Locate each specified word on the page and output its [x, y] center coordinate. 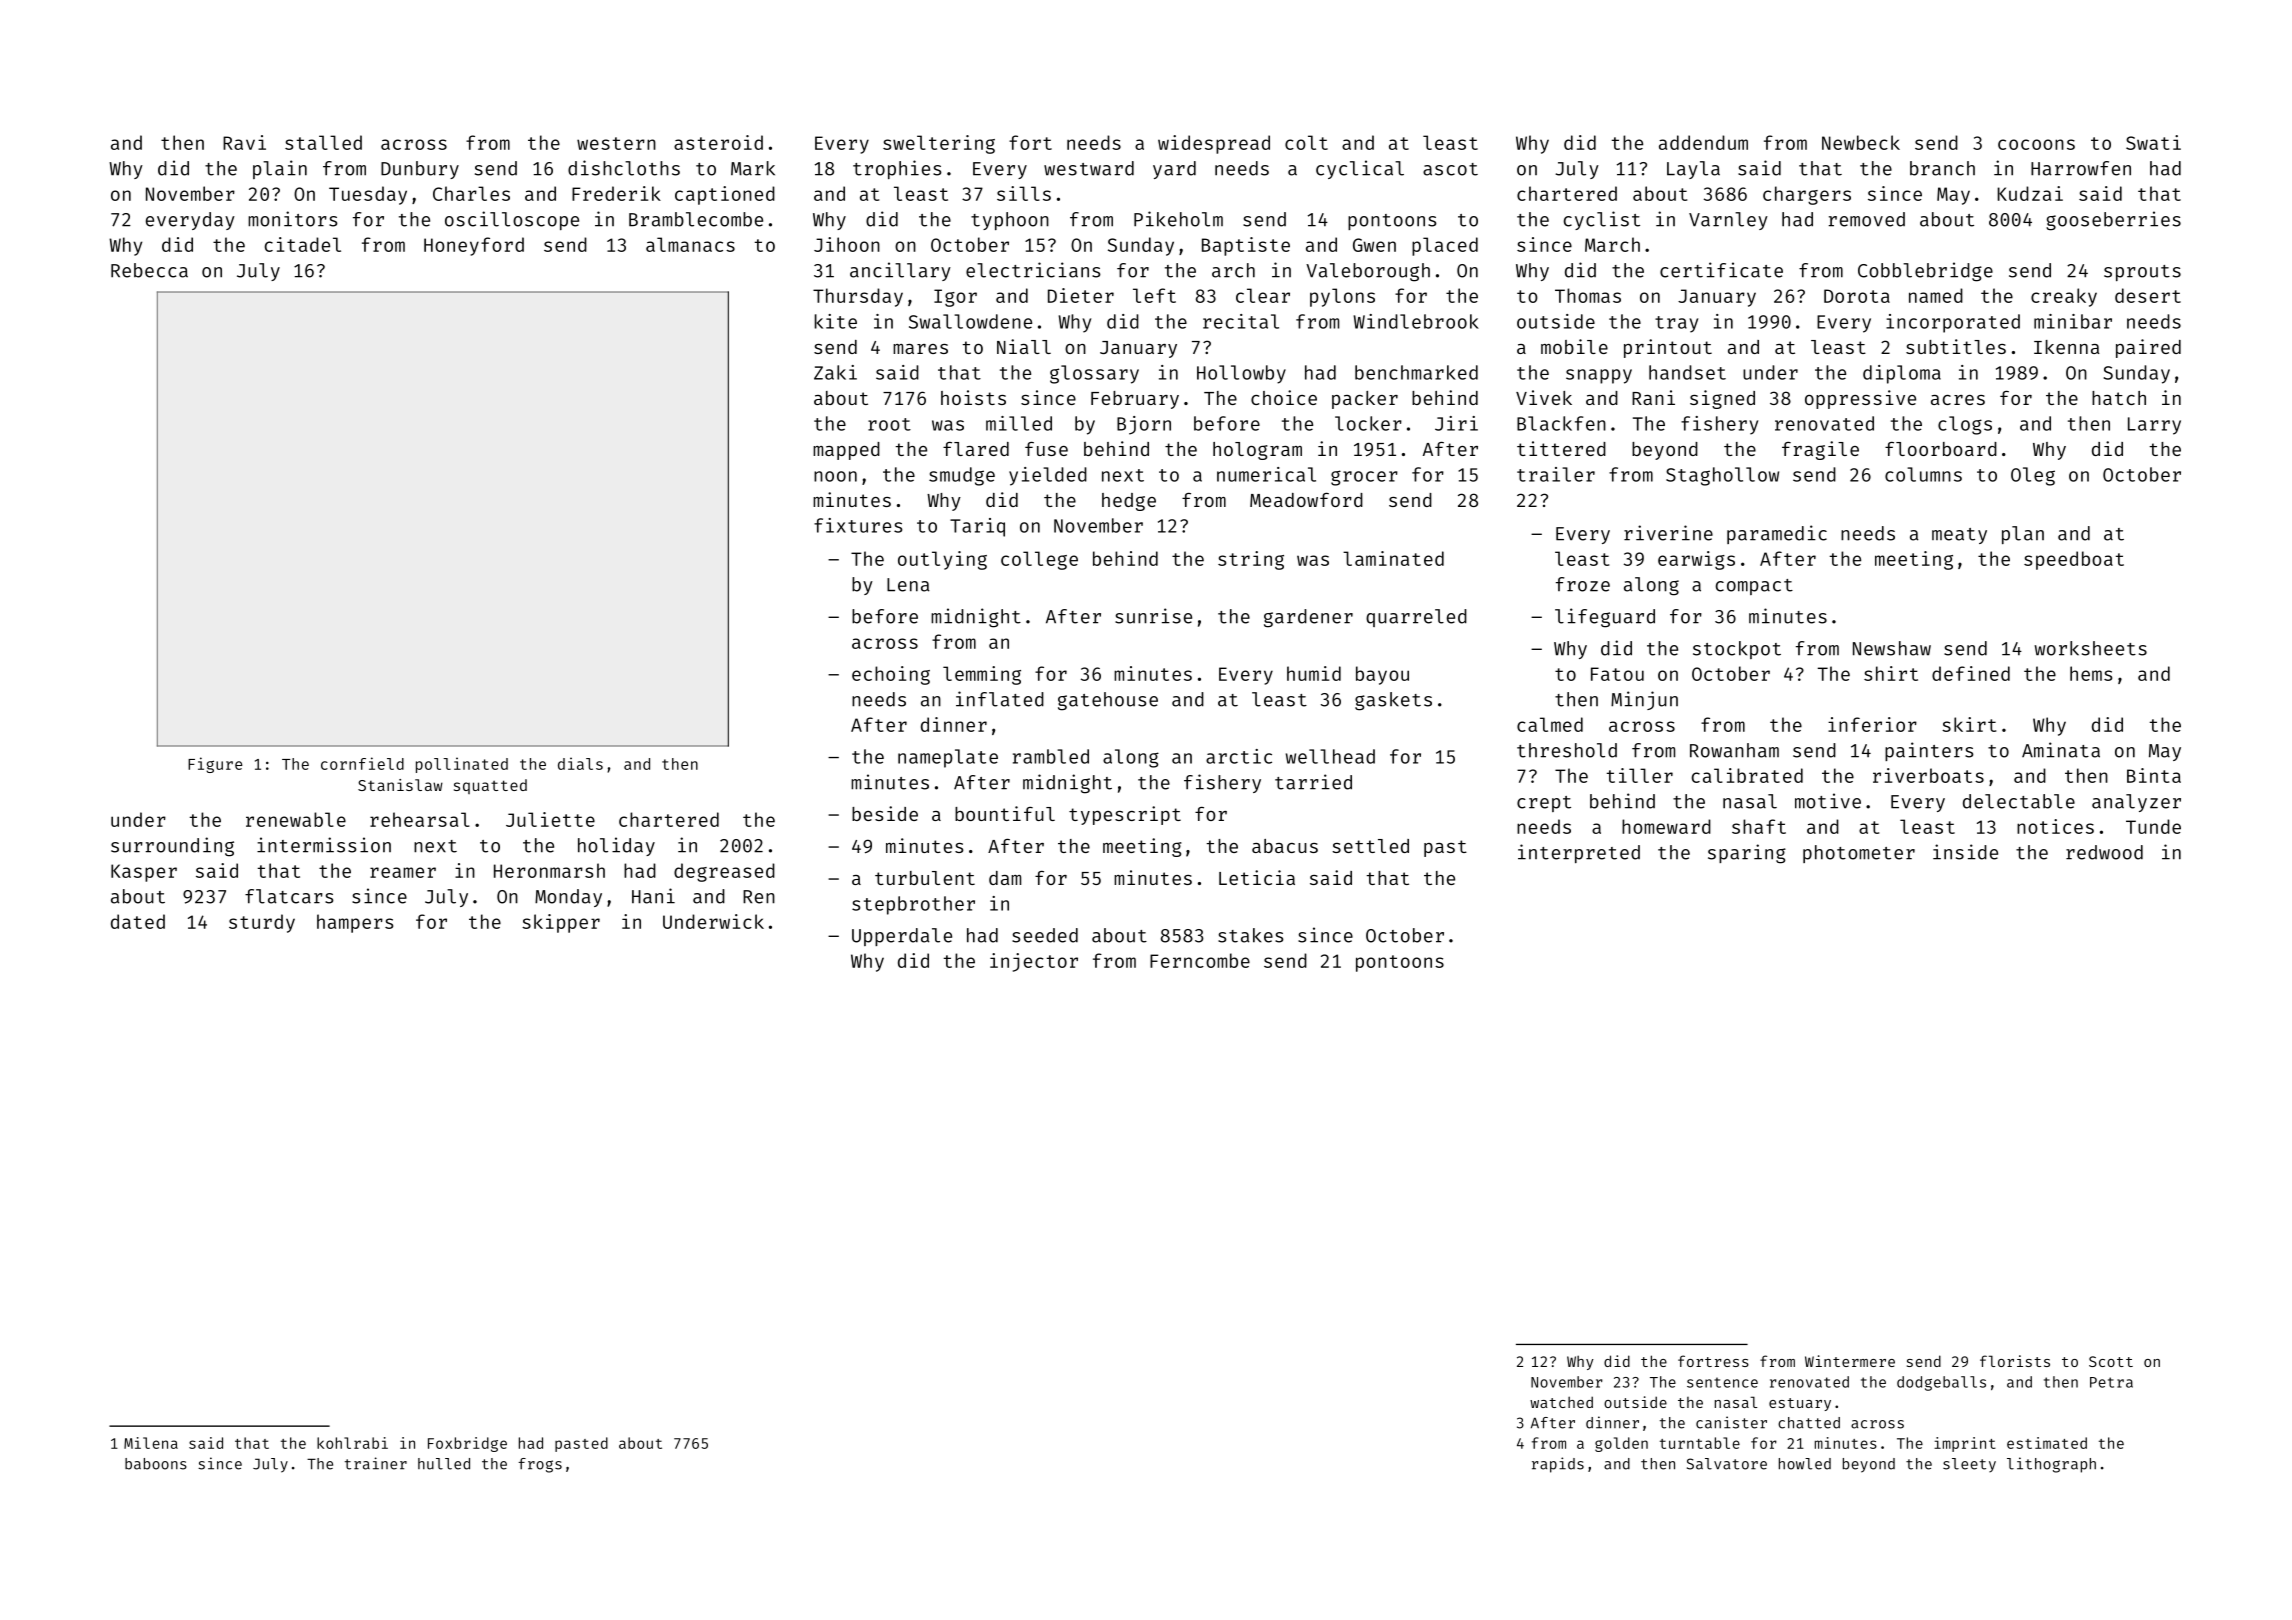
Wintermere [1850, 1361]
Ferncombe [1200, 960]
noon [835, 476]
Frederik [616, 193]
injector [1034, 962]
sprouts [2142, 273]
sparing [1747, 854]
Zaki [835, 372]
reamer [403, 872]
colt [1306, 142]
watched [1561, 1402]
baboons [156, 1464]
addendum [1703, 142]
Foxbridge [467, 1444]
